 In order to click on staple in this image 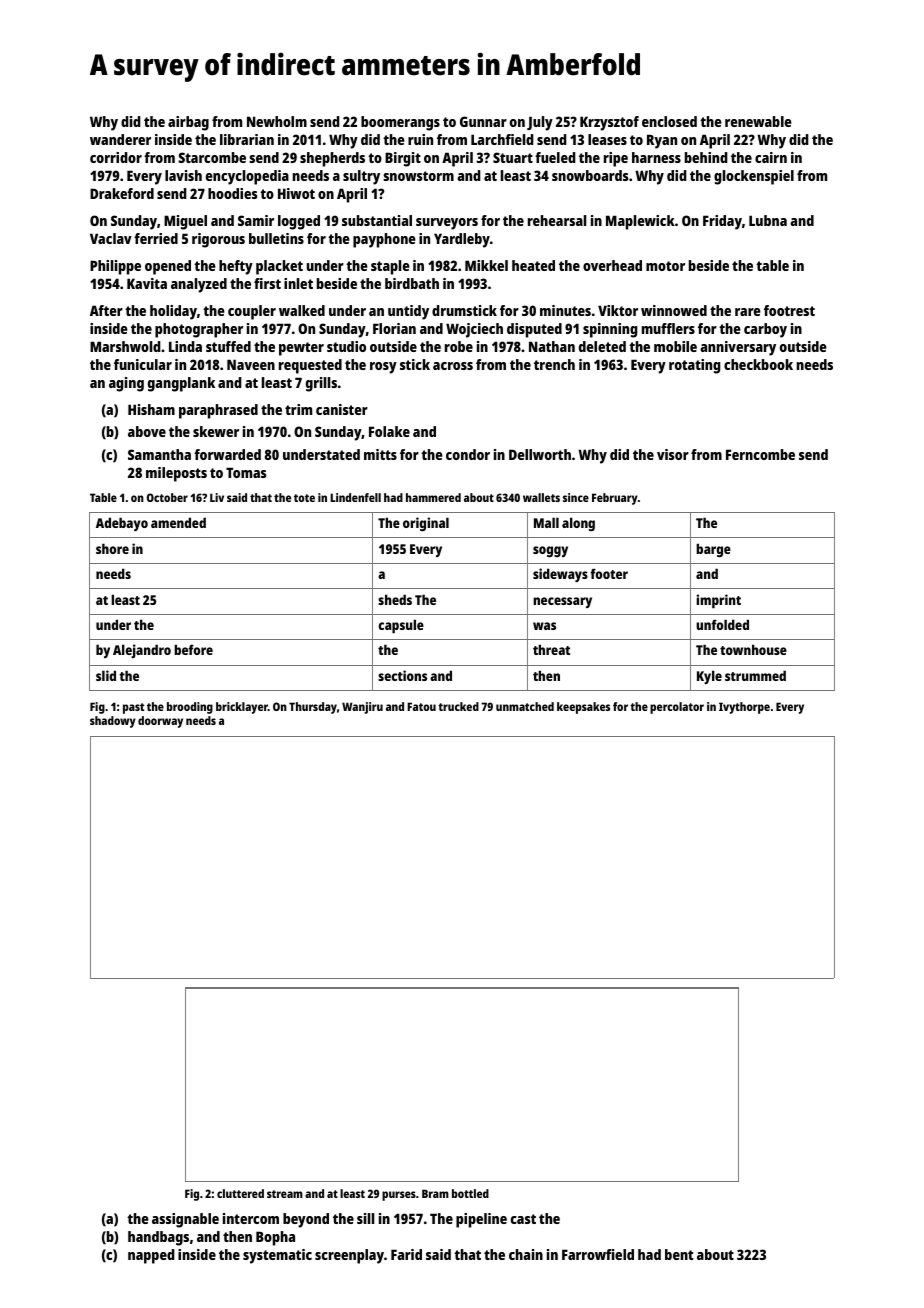, I will do `click(390, 267)`.
